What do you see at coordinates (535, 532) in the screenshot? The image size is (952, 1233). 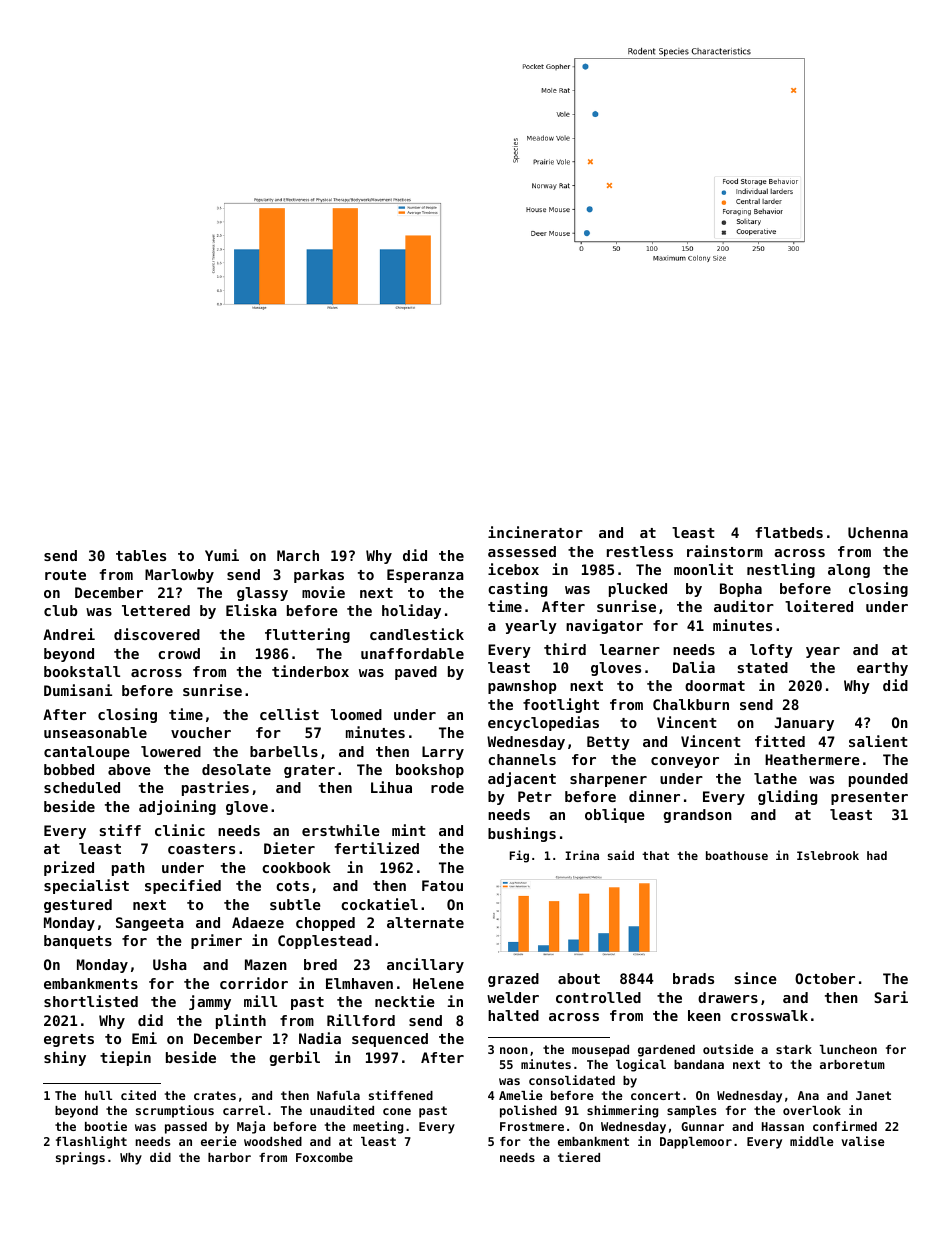 I see `incinerator` at bounding box center [535, 532].
